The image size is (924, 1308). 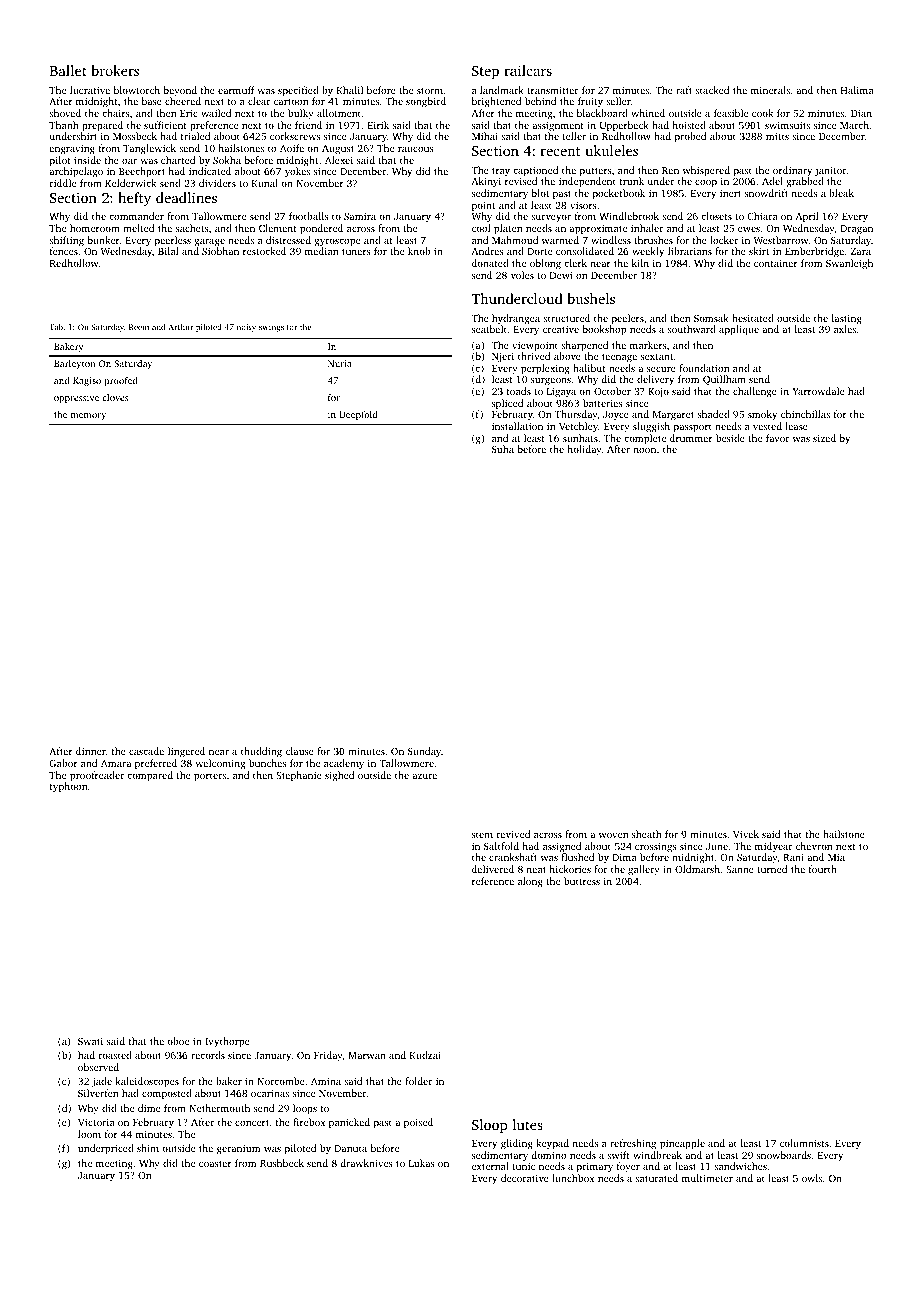 What do you see at coordinates (482, 835) in the page?
I see `stem` at bounding box center [482, 835].
